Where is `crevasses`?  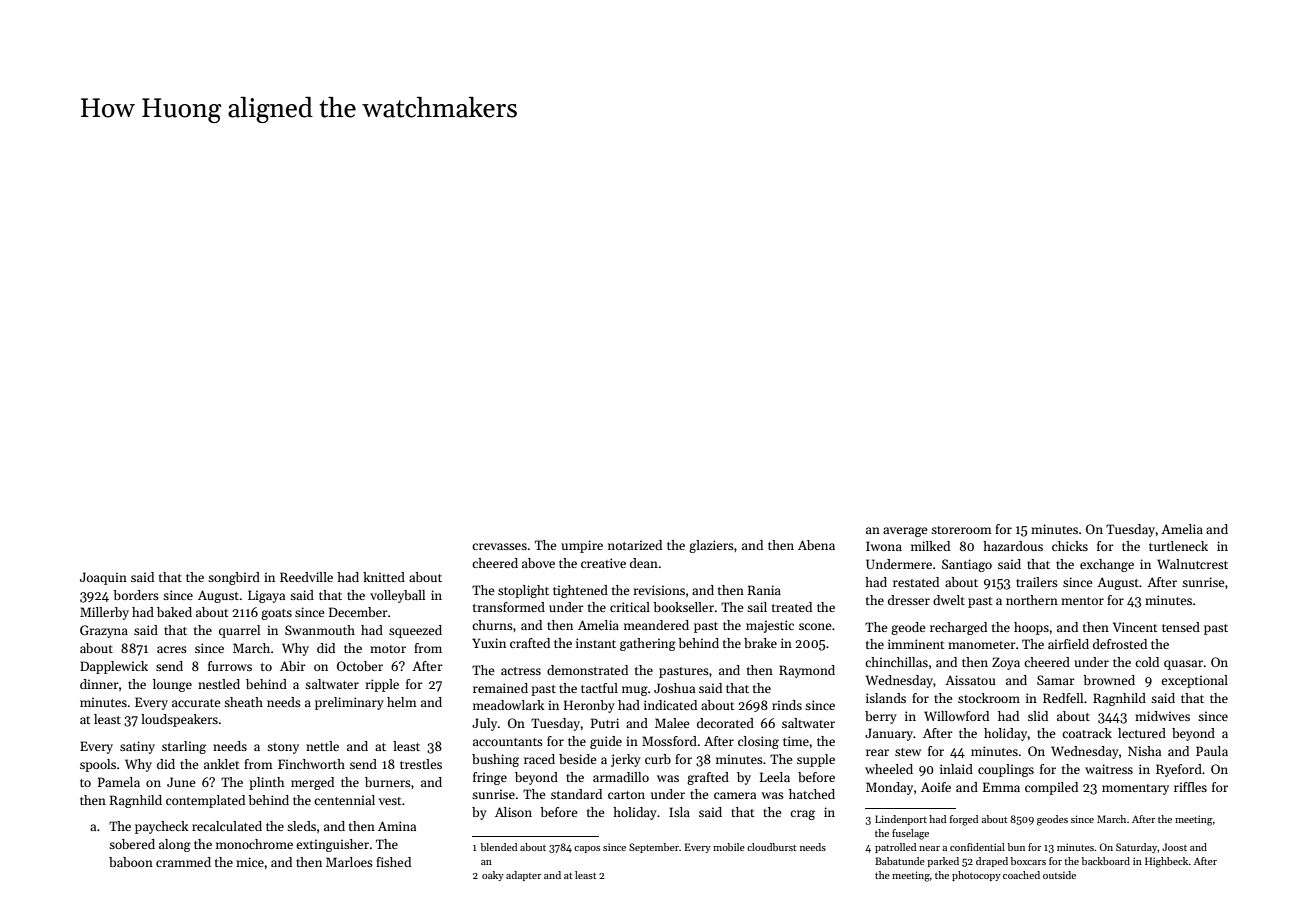 crevasses is located at coordinates (499, 546).
